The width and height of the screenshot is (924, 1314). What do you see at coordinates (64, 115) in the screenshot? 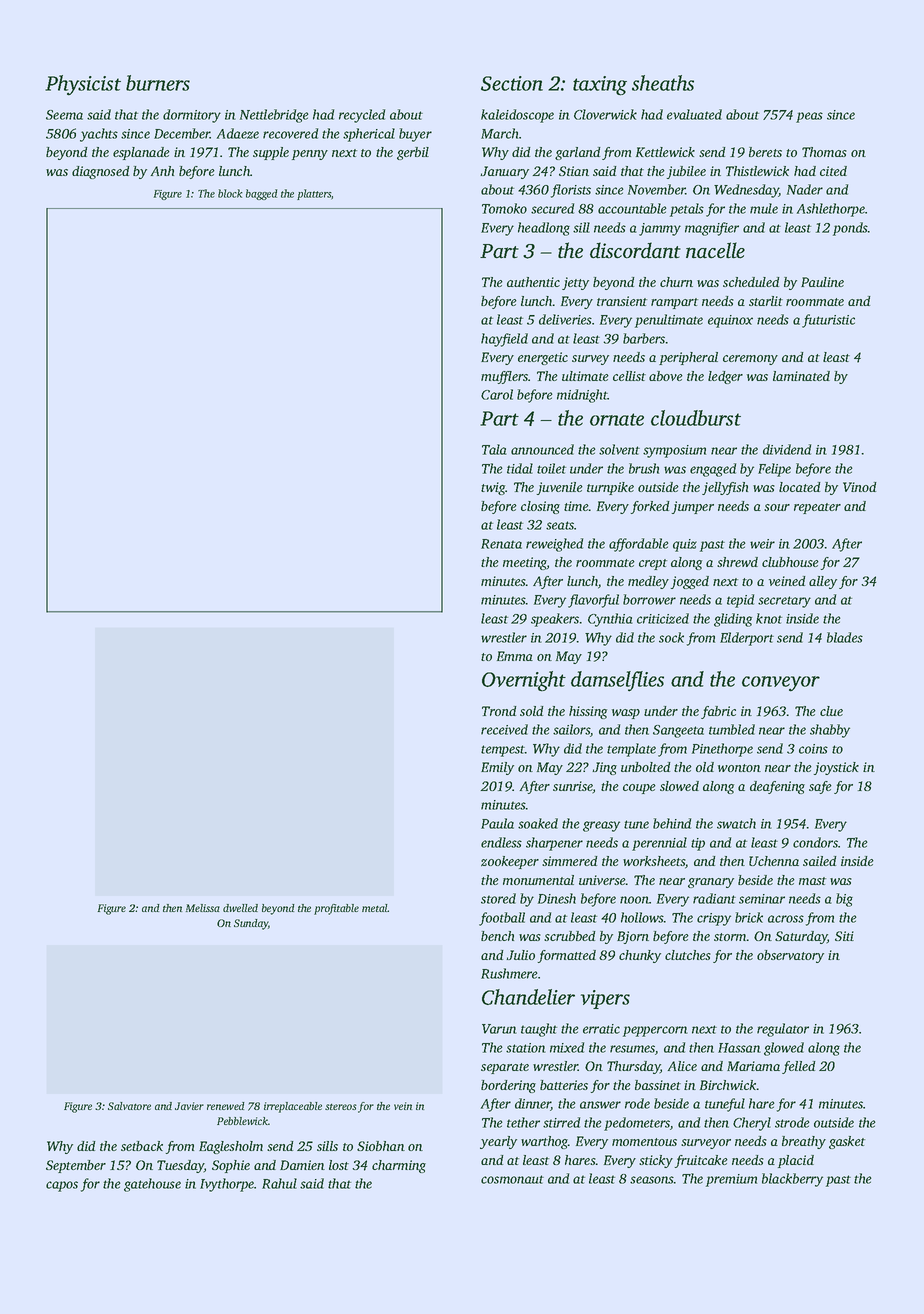
I see `Seema` at bounding box center [64, 115].
